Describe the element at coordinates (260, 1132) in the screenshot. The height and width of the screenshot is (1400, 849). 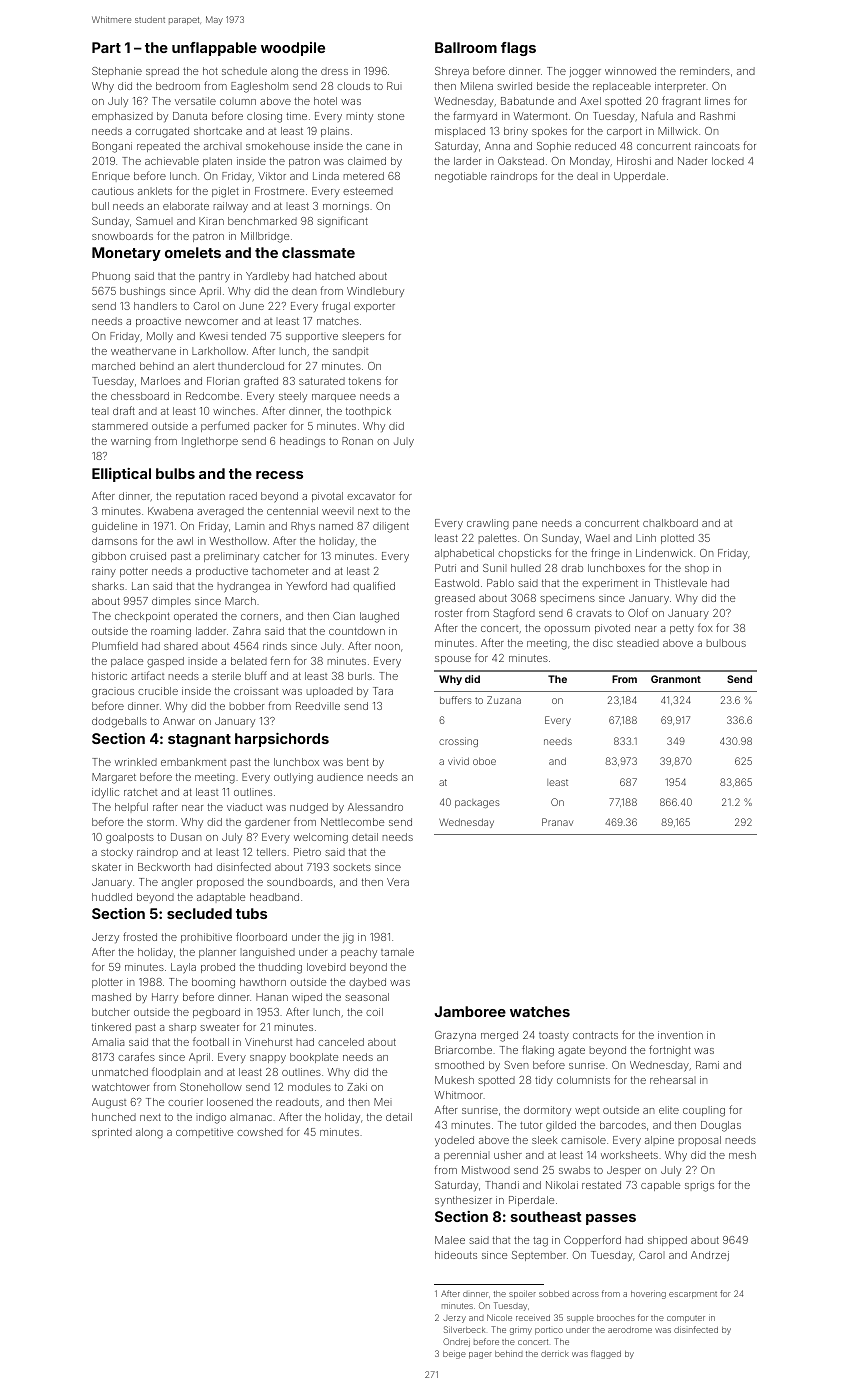
I see `cowshed` at that location.
